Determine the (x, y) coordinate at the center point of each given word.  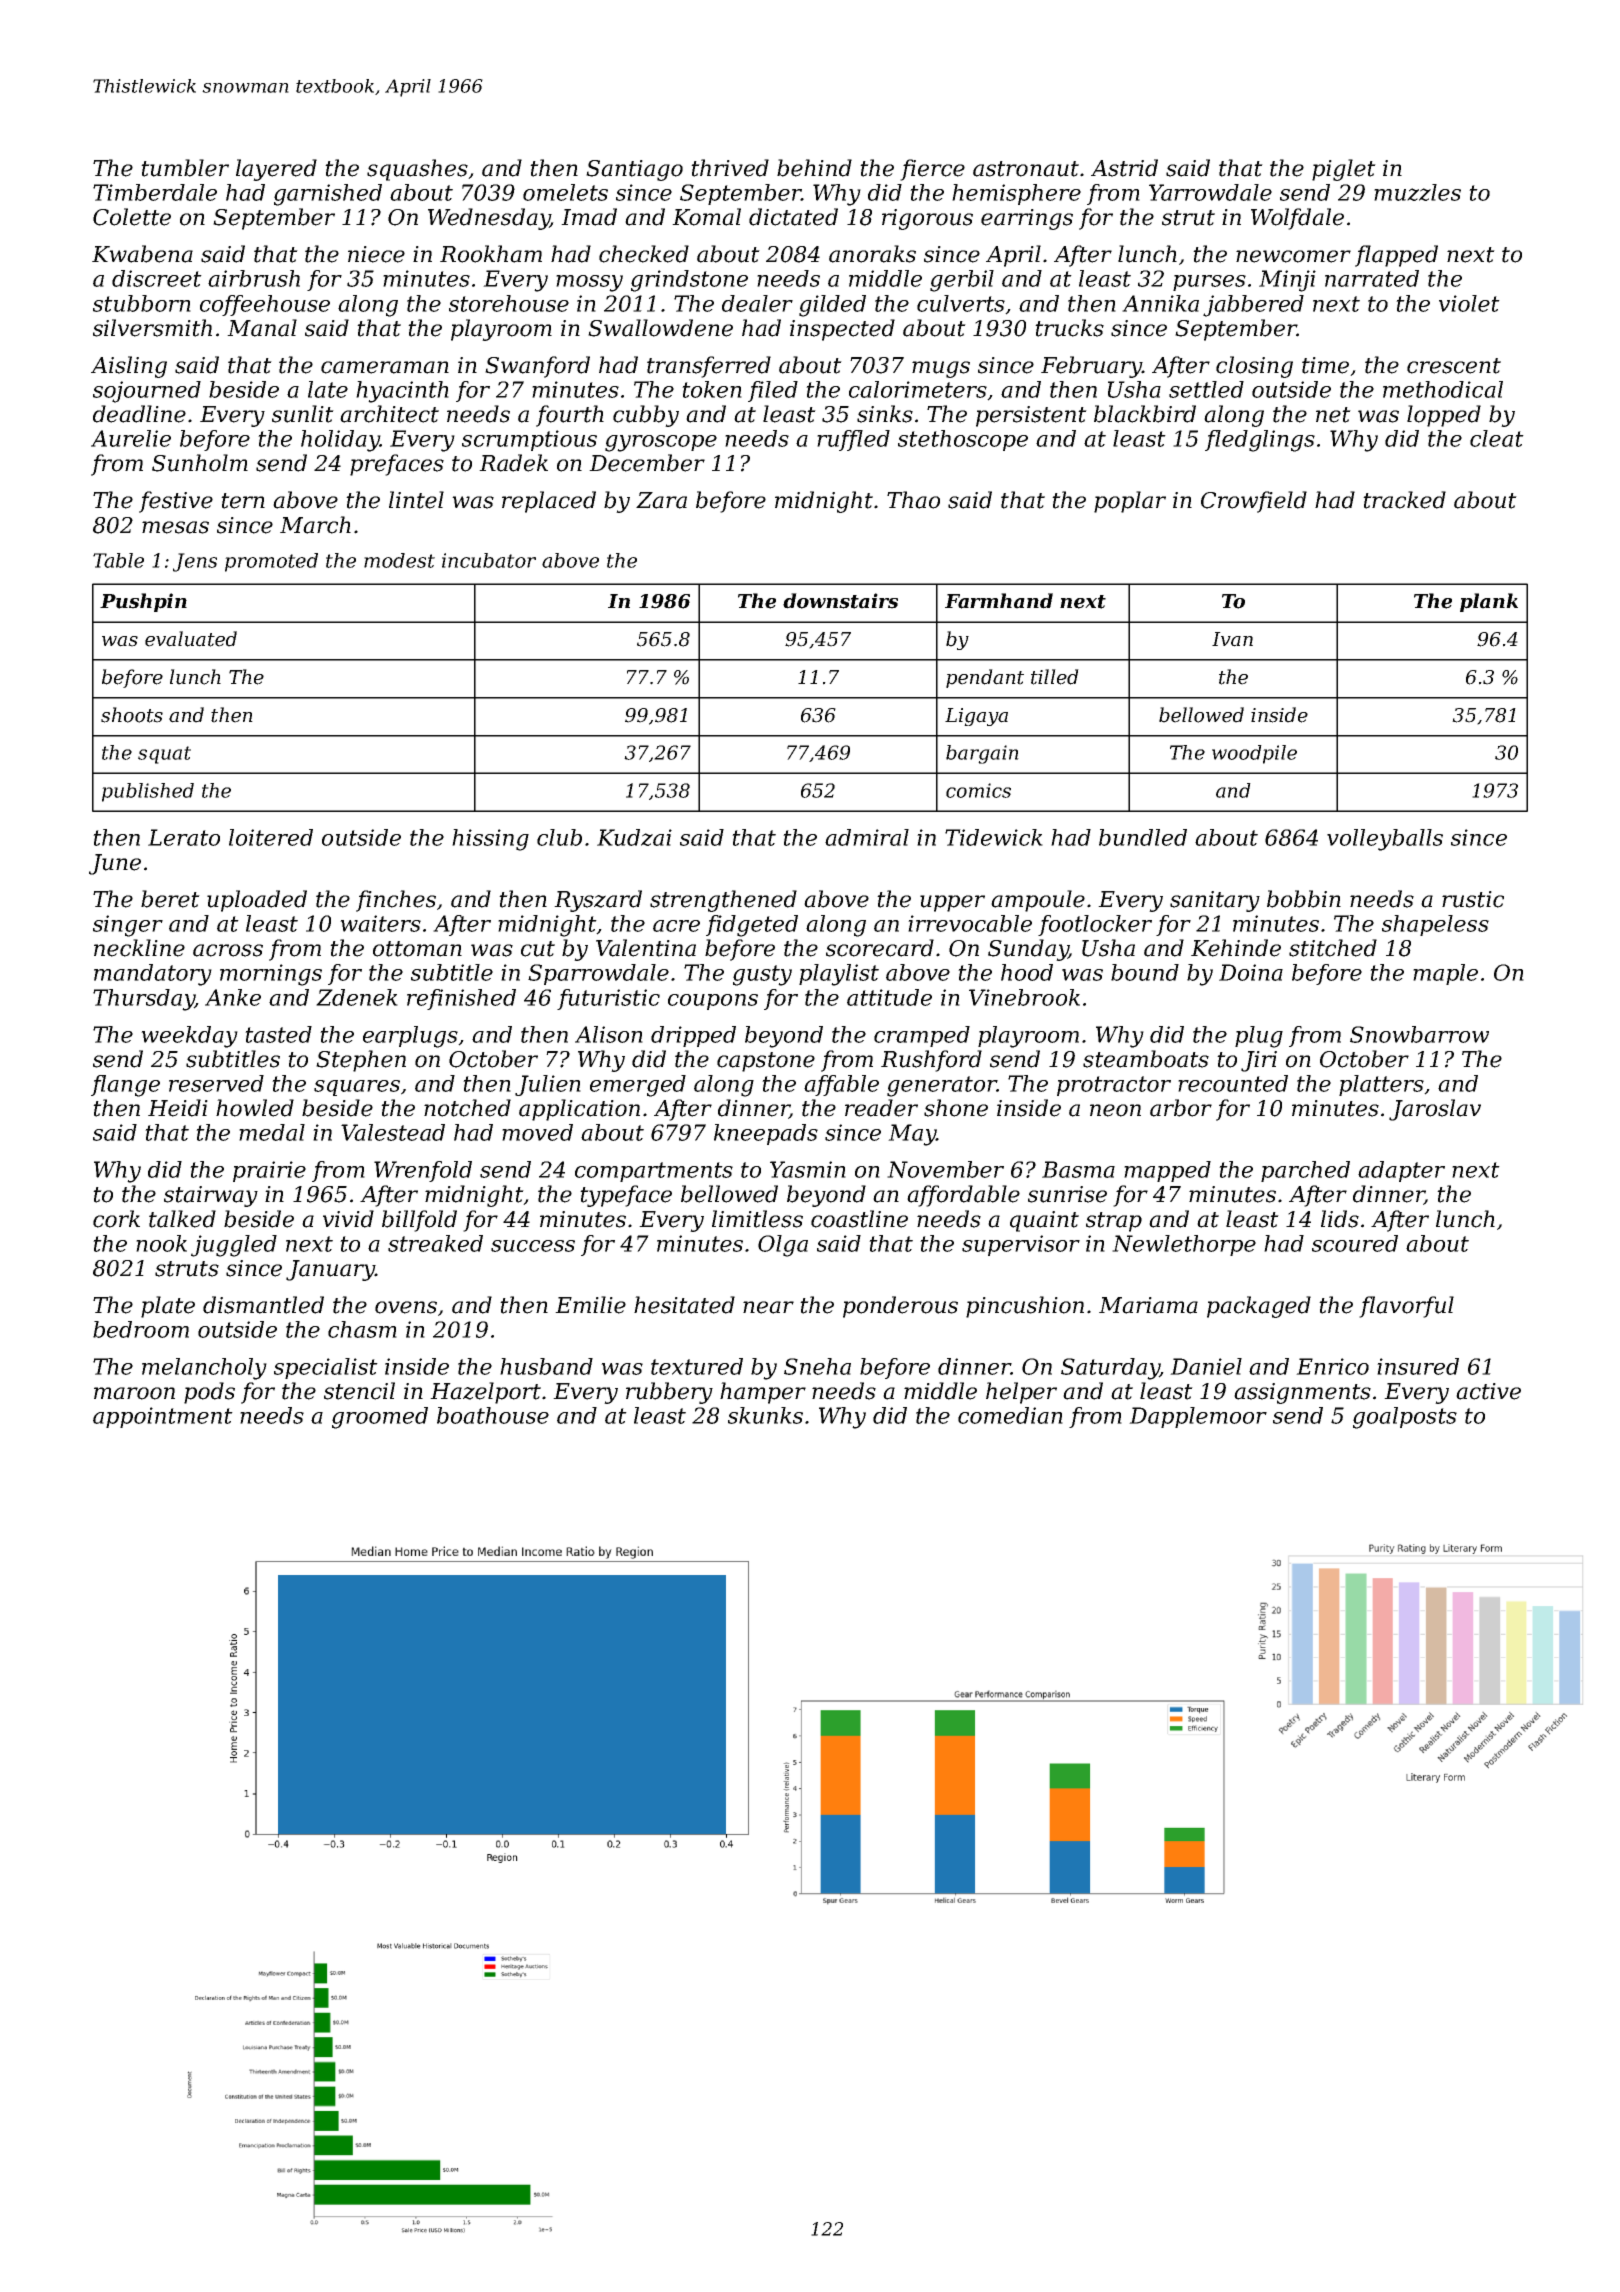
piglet (1344, 170)
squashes (417, 170)
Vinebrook (1024, 997)
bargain (982, 754)
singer (128, 926)
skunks (765, 1415)
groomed (380, 1418)
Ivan (1232, 639)
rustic (1473, 899)
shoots (132, 715)
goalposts (1405, 1418)
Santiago (634, 170)
